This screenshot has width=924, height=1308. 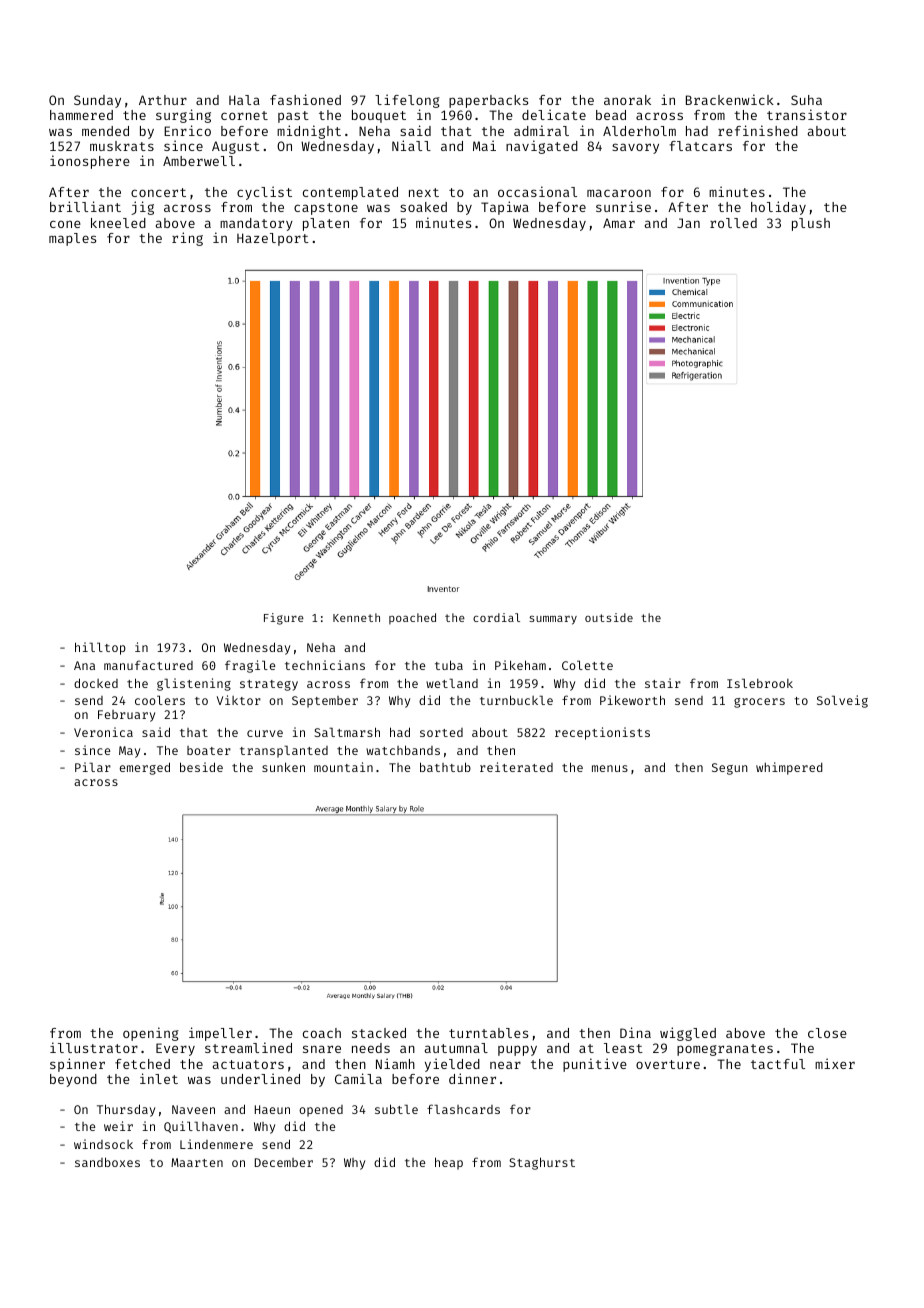 What do you see at coordinates (81, 115) in the screenshot?
I see `hammered` at bounding box center [81, 115].
